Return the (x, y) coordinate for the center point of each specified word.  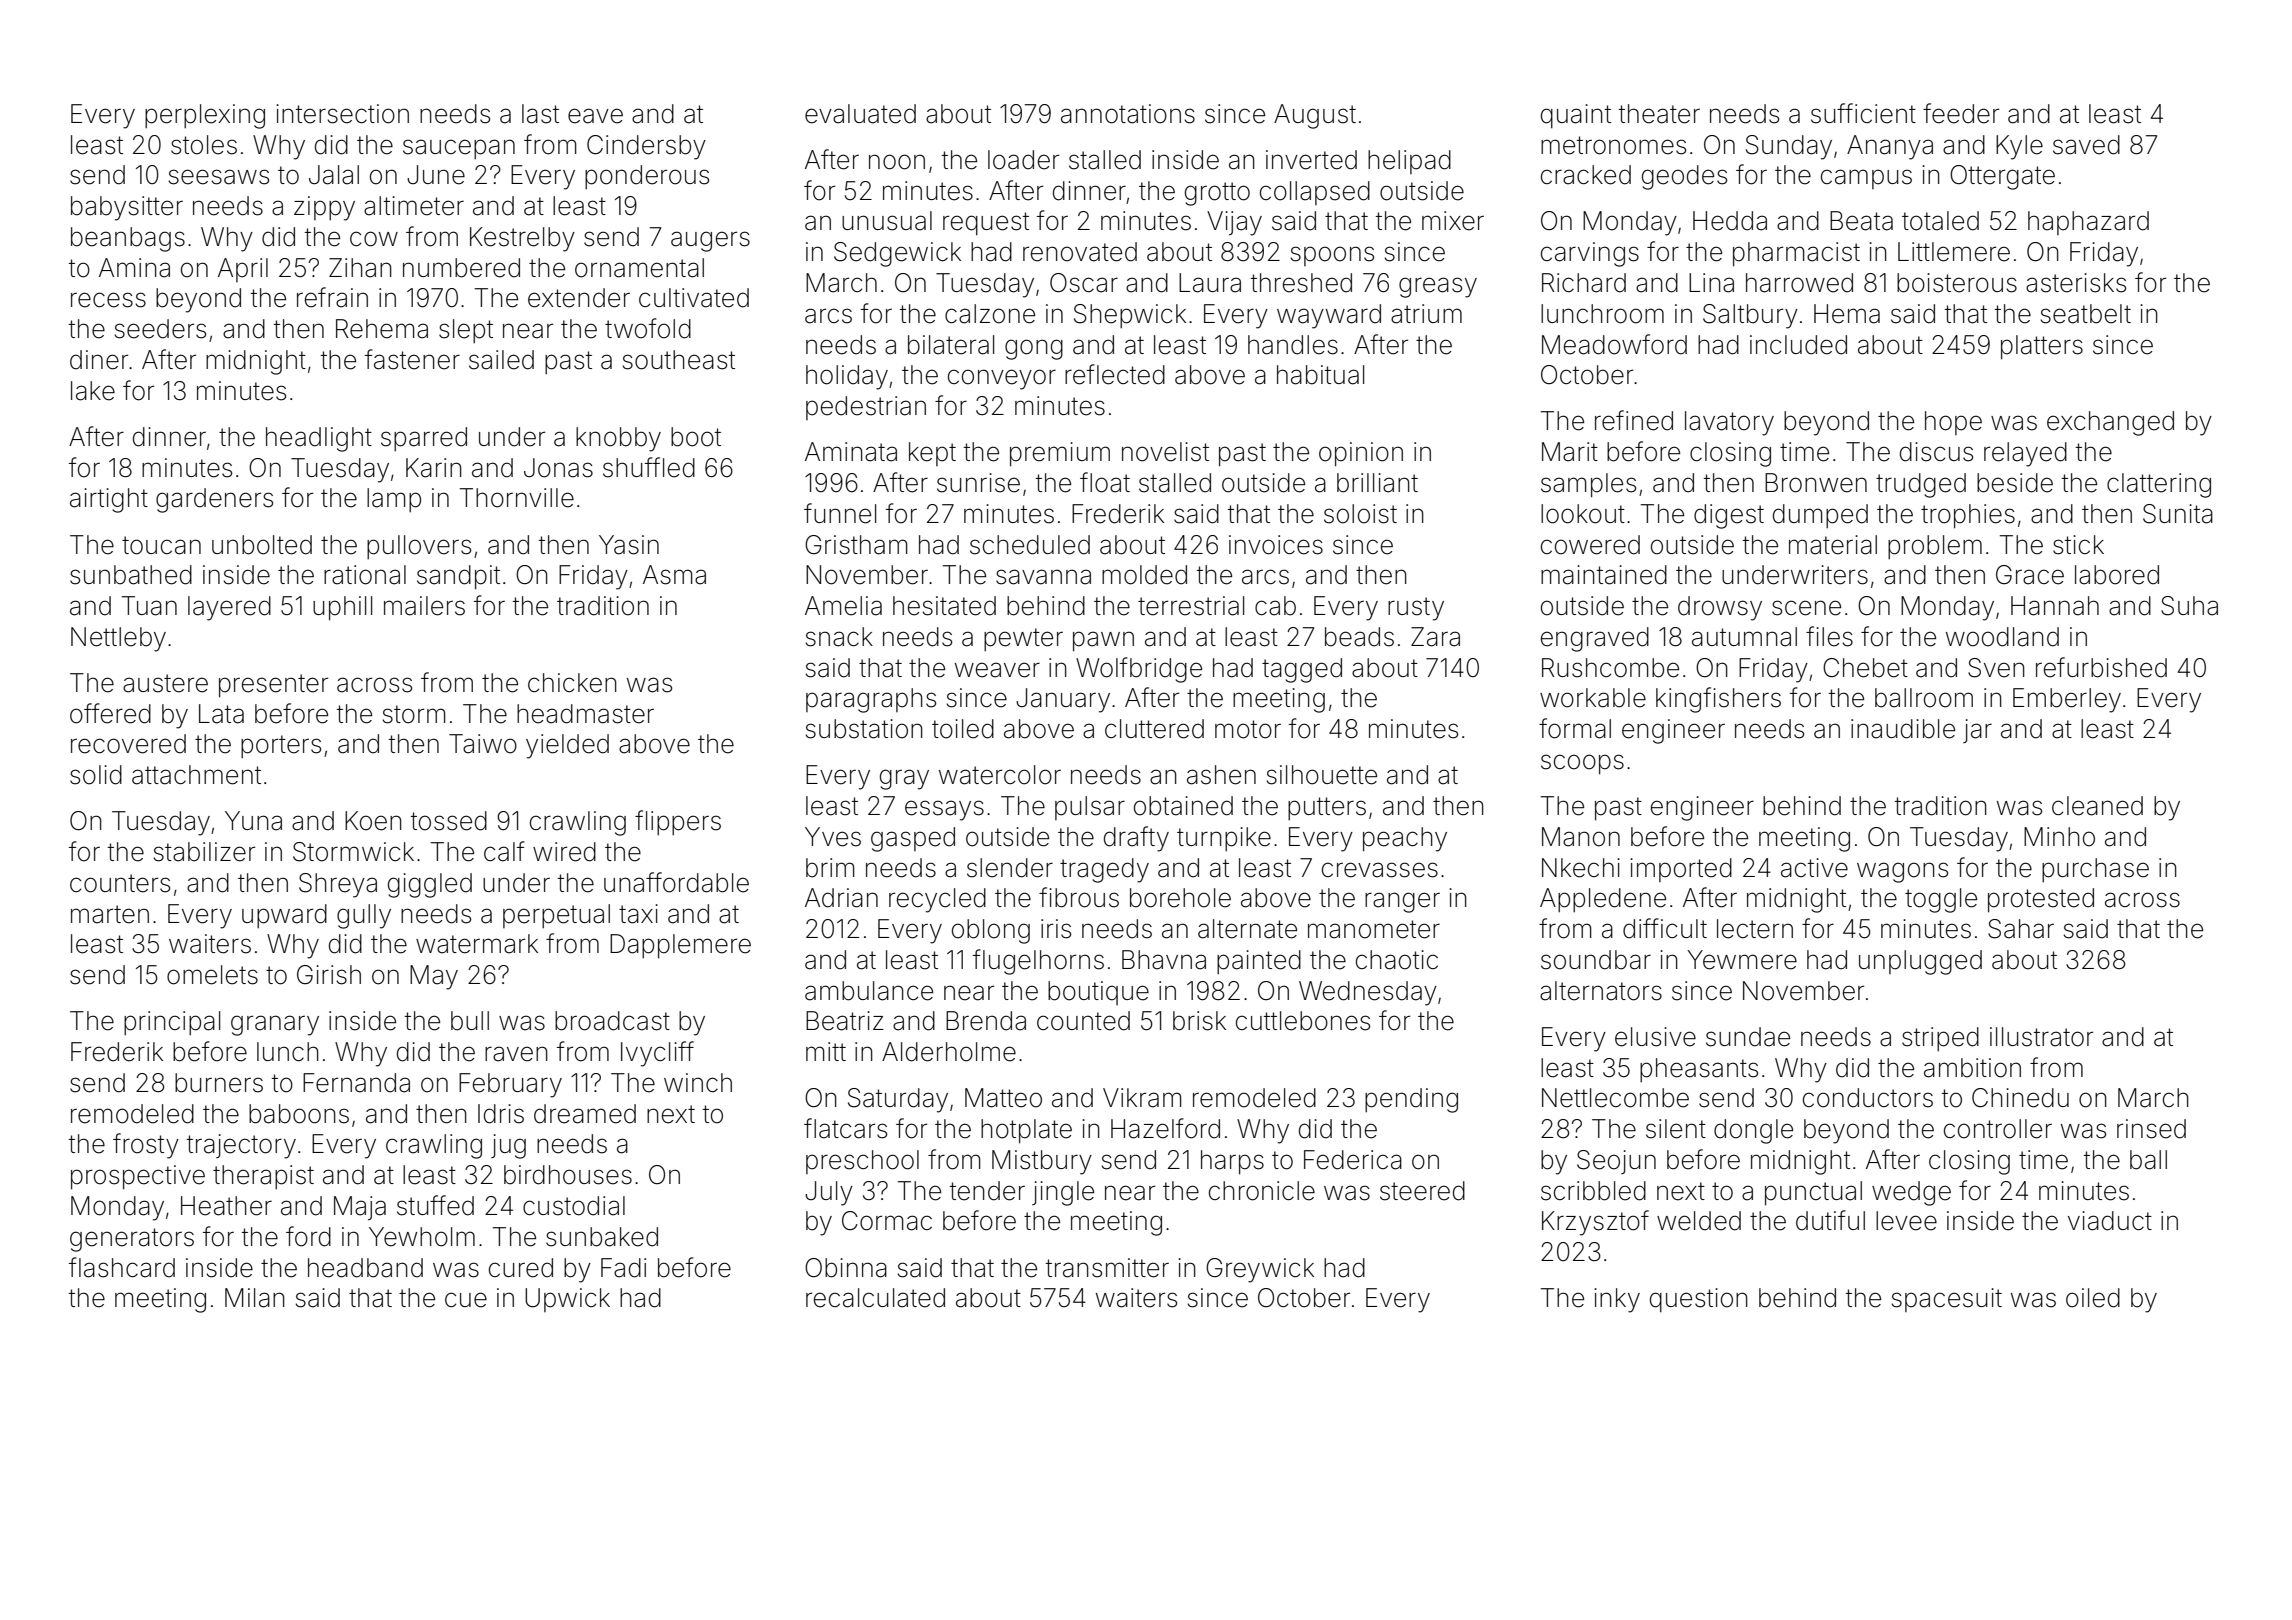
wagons (1902, 872)
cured (521, 1268)
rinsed (2151, 1129)
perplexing (205, 116)
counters (120, 883)
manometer (1374, 929)
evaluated (860, 114)
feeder (1961, 113)
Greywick (1260, 1270)
